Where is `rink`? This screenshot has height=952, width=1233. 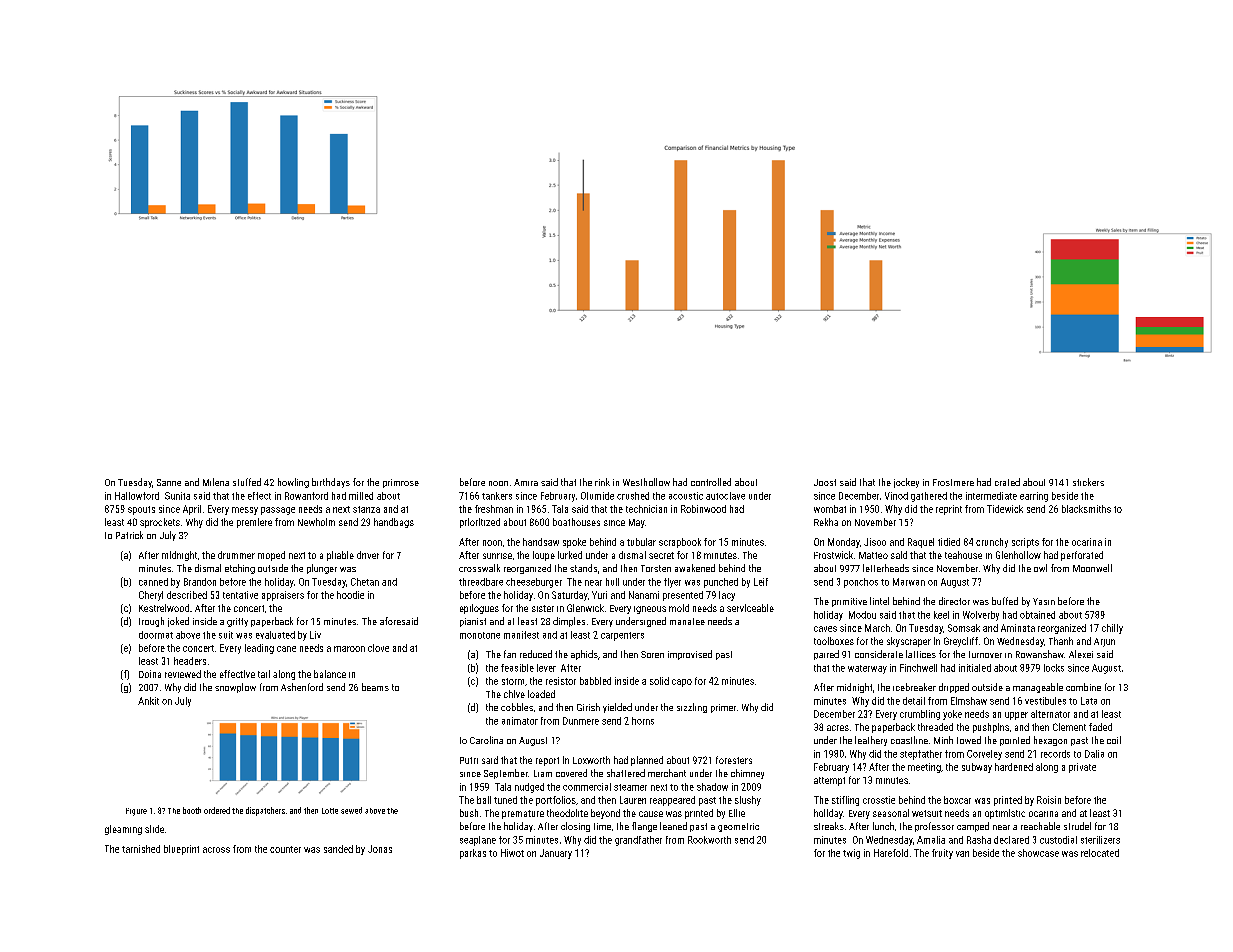
rink is located at coordinates (602, 482).
